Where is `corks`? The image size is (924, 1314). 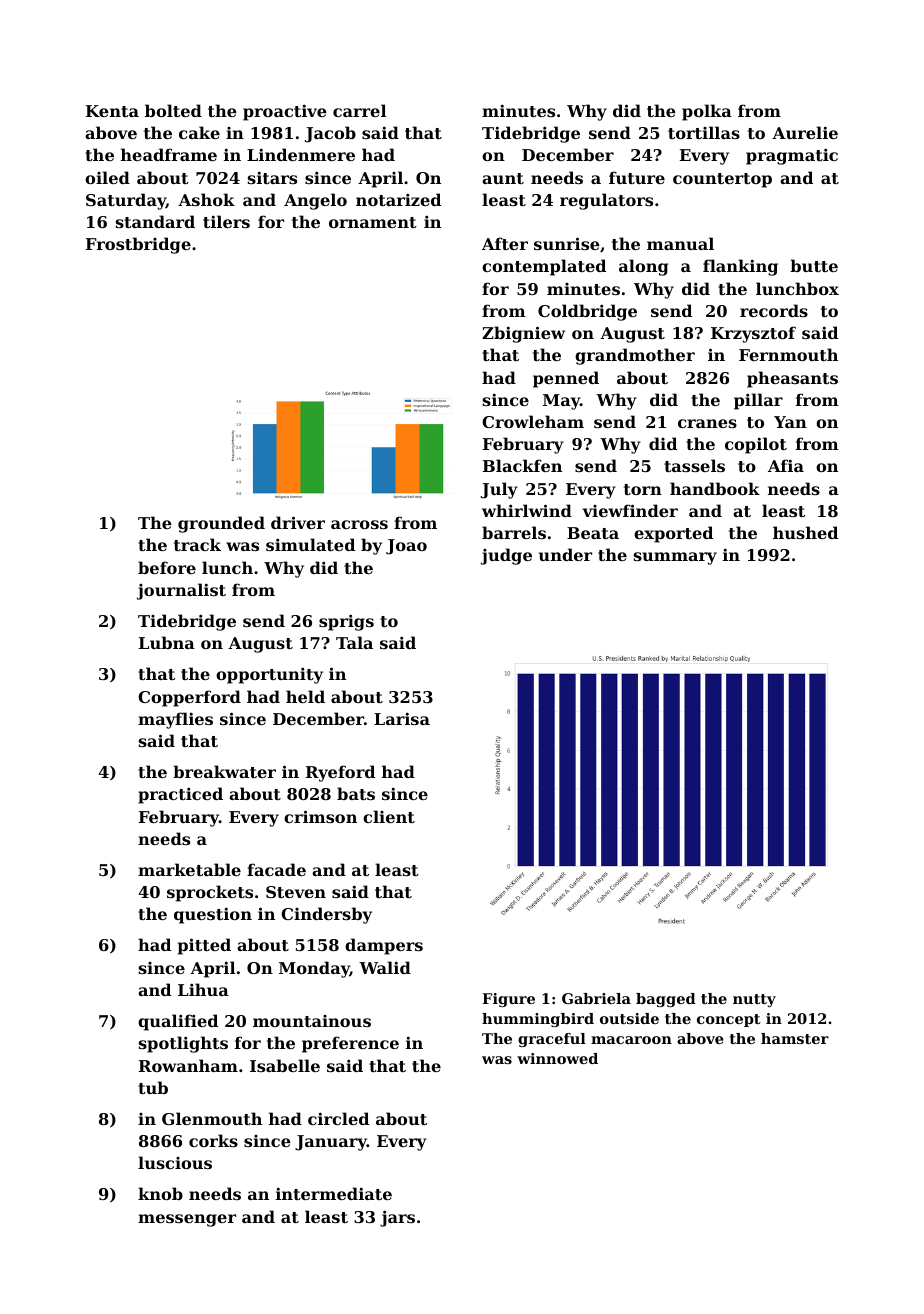 corks is located at coordinates (213, 1140).
